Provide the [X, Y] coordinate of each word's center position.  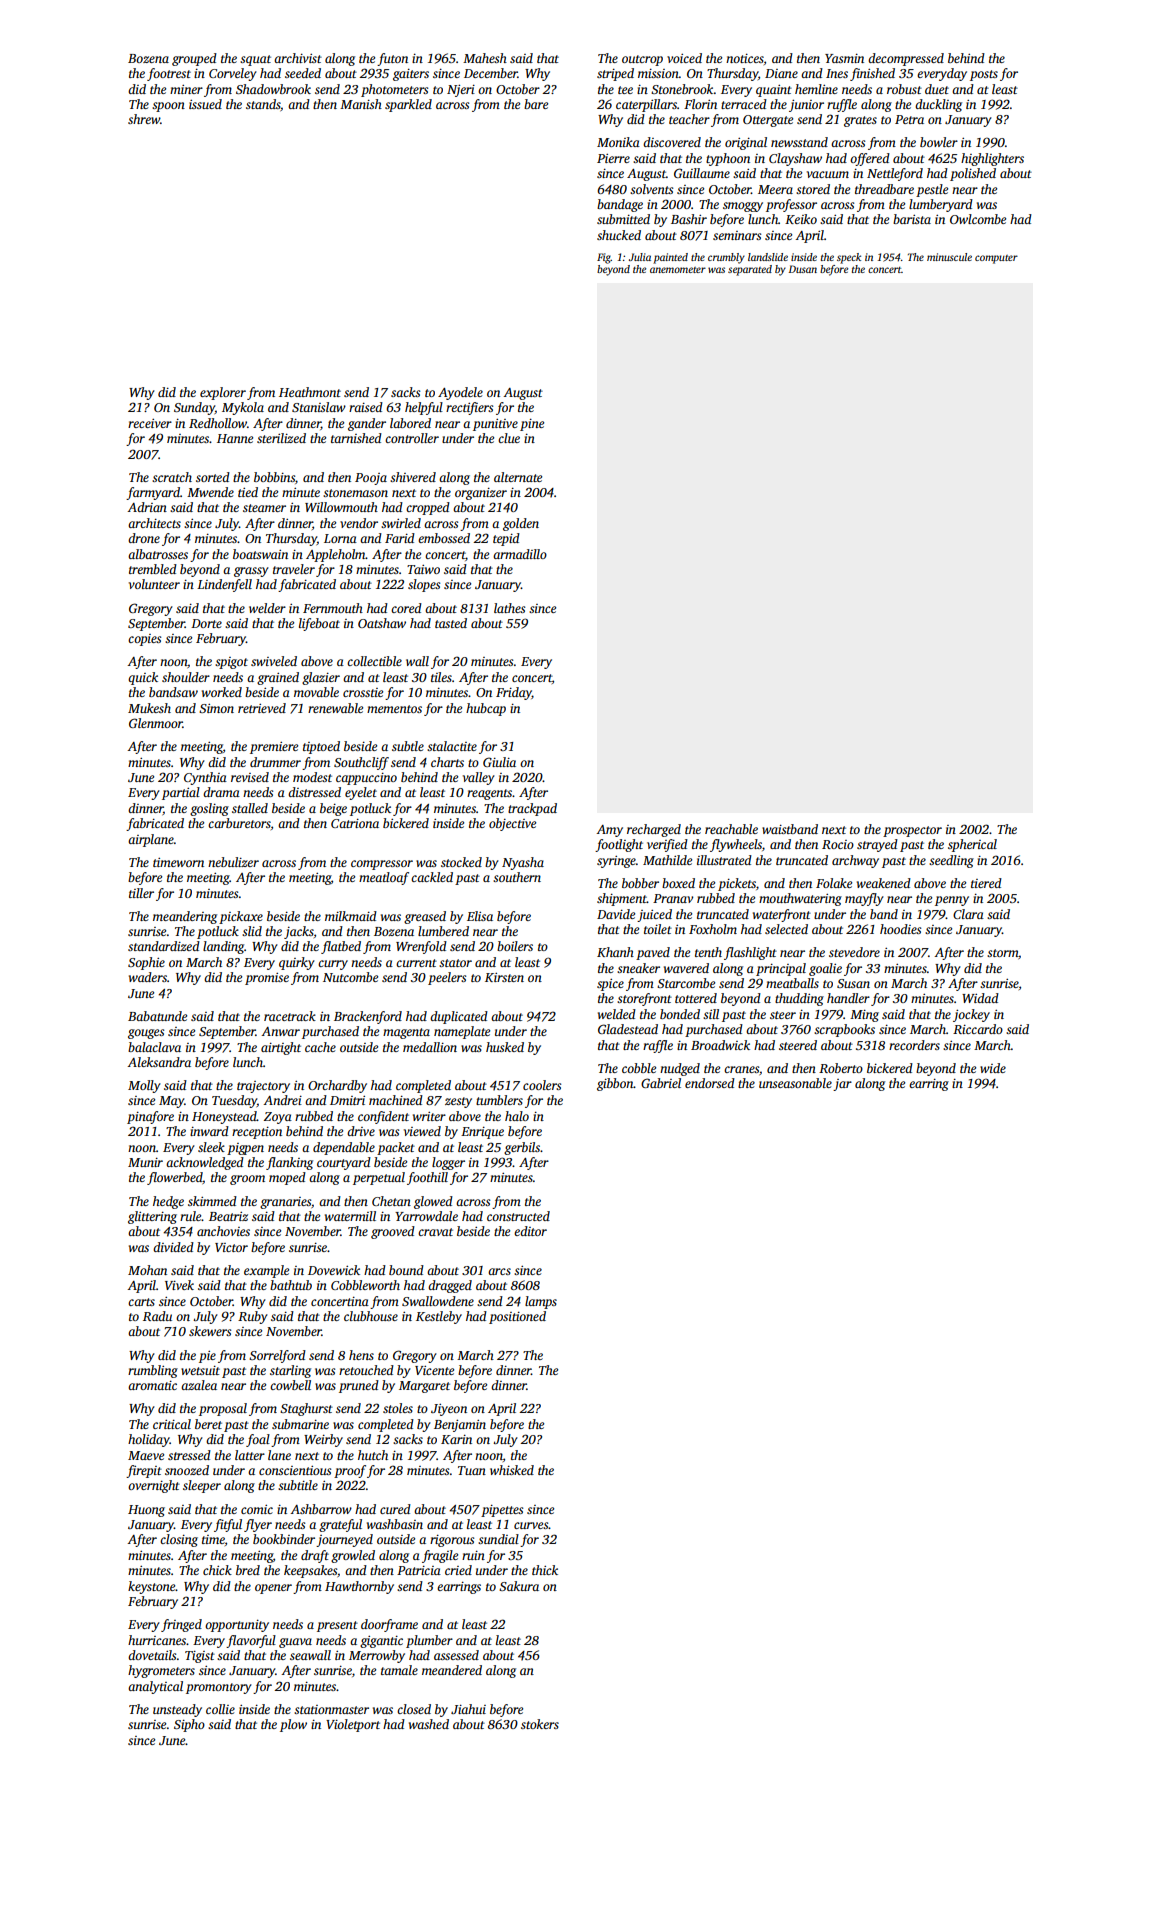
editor [530, 1231]
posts [984, 75]
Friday [514, 693]
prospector [912, 831]
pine [532, 425]
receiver [150, 423]
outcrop [642, 60]
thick [545, 1570]
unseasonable [795, 1083]
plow [293, 1725]
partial [181, 793]
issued [205, 104]
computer [996, 259]
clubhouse [371, 1316]
